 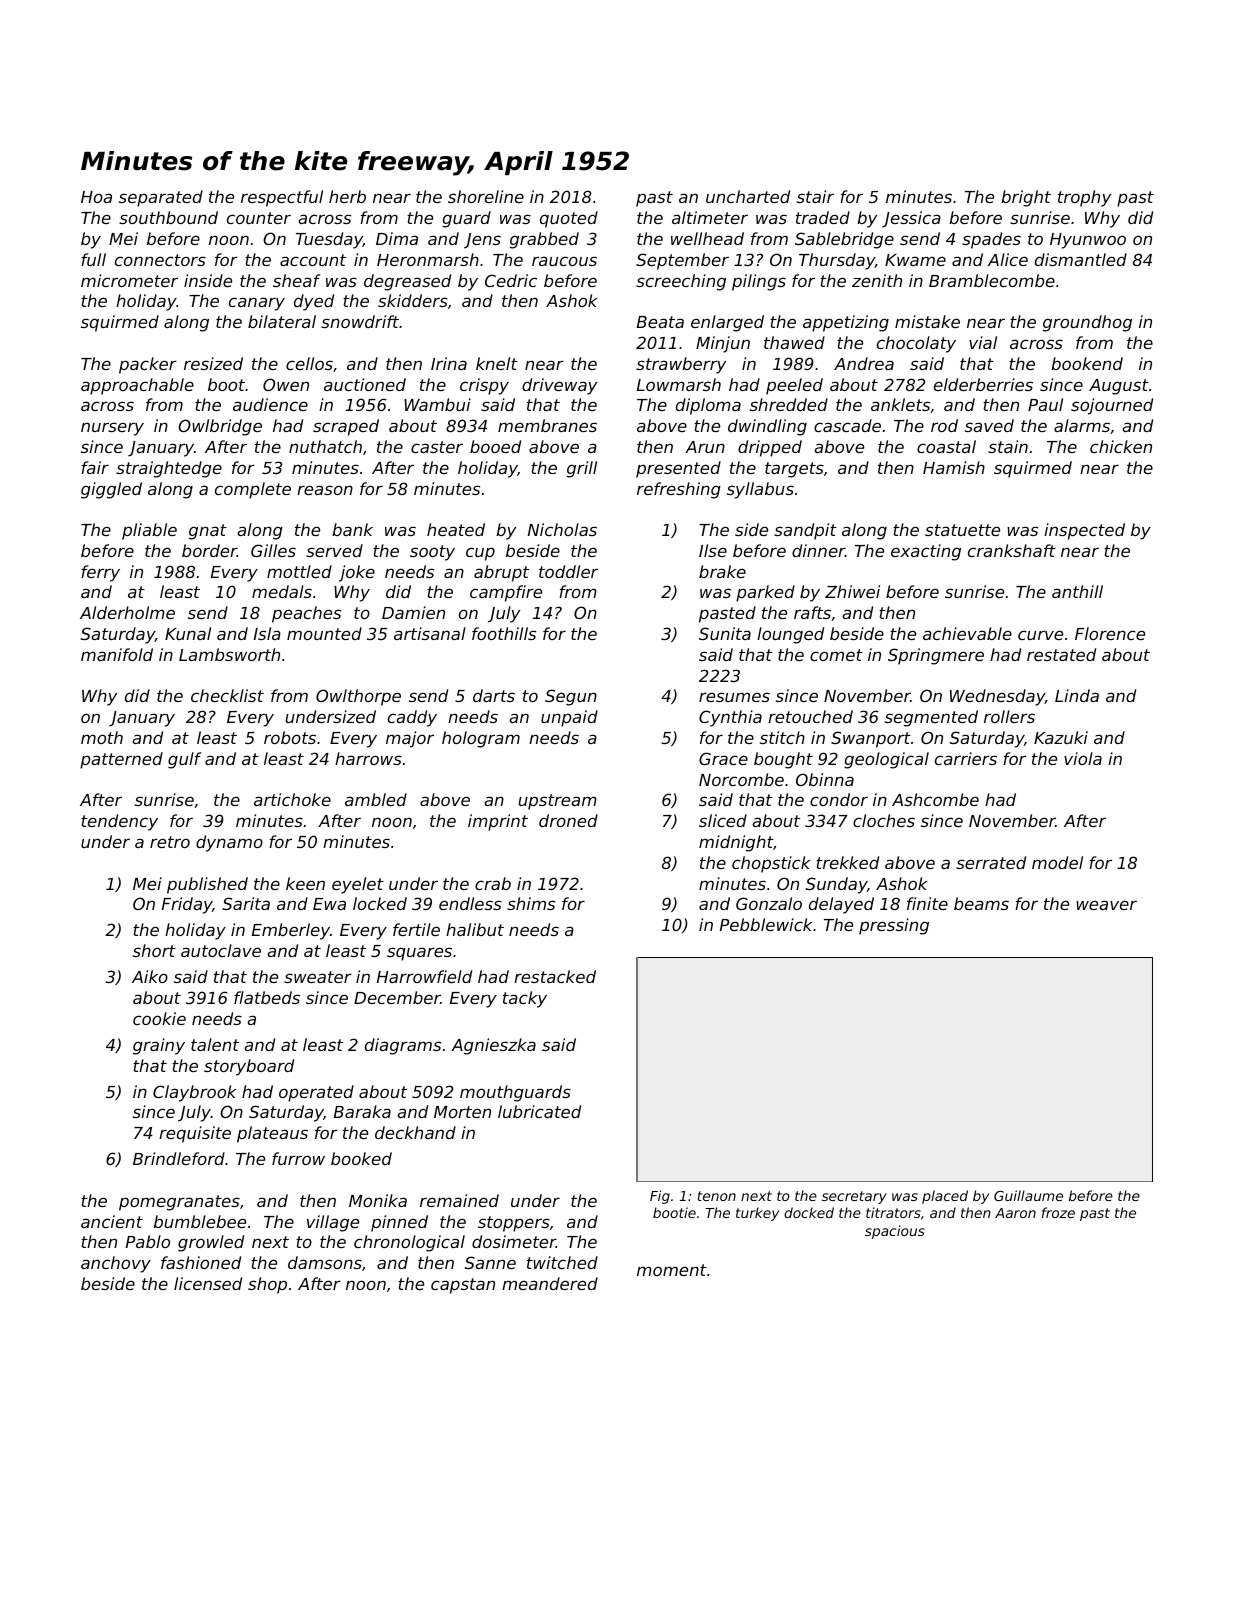 What do you see at coordinates (267, 1285) in the screenshot?
I see `shop` at bounding box center [267, 1285].
